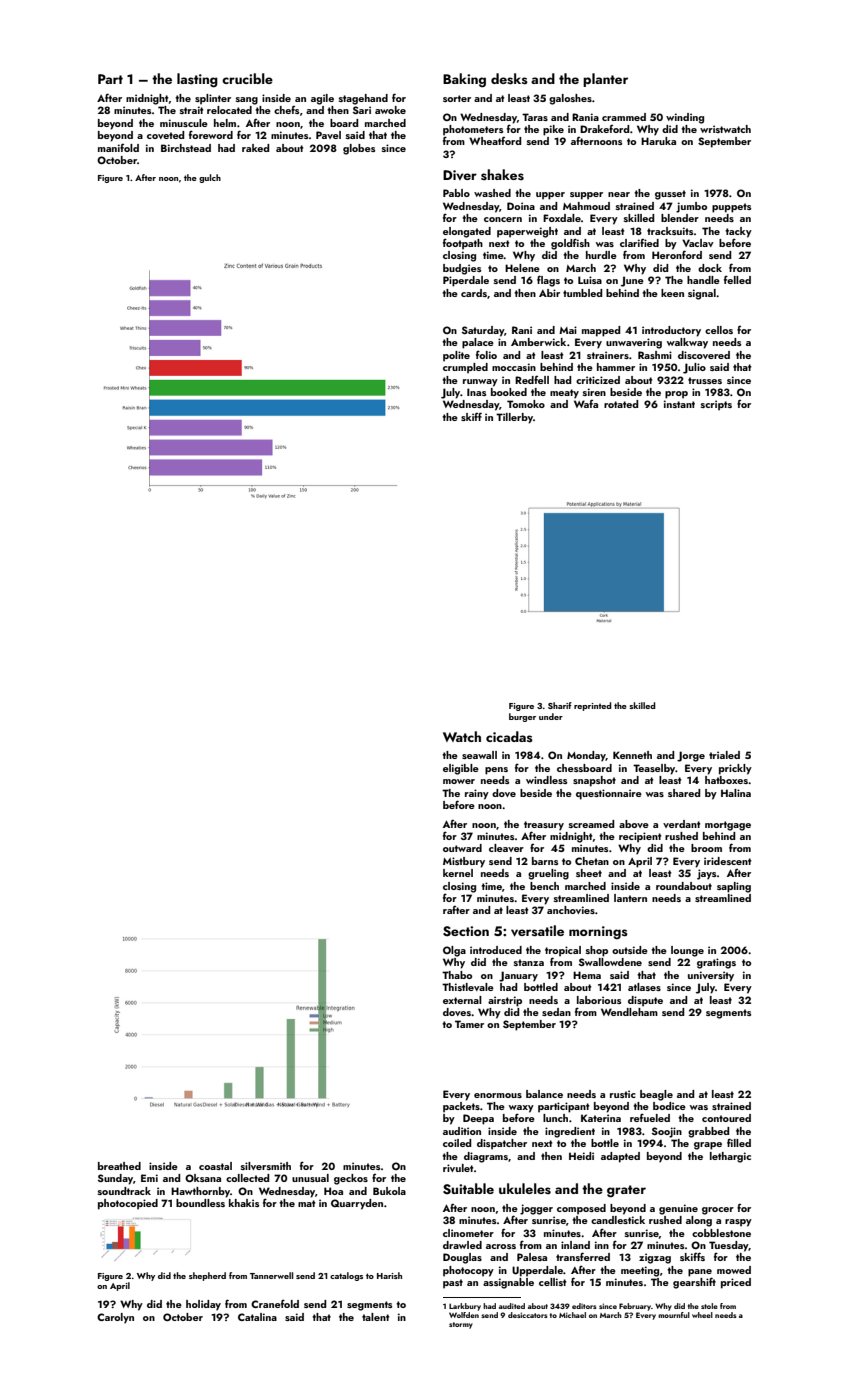 This image has width=849, height=1400. Describe the element at coordinates (605, 80) in the image. I see `planter` at that location.
